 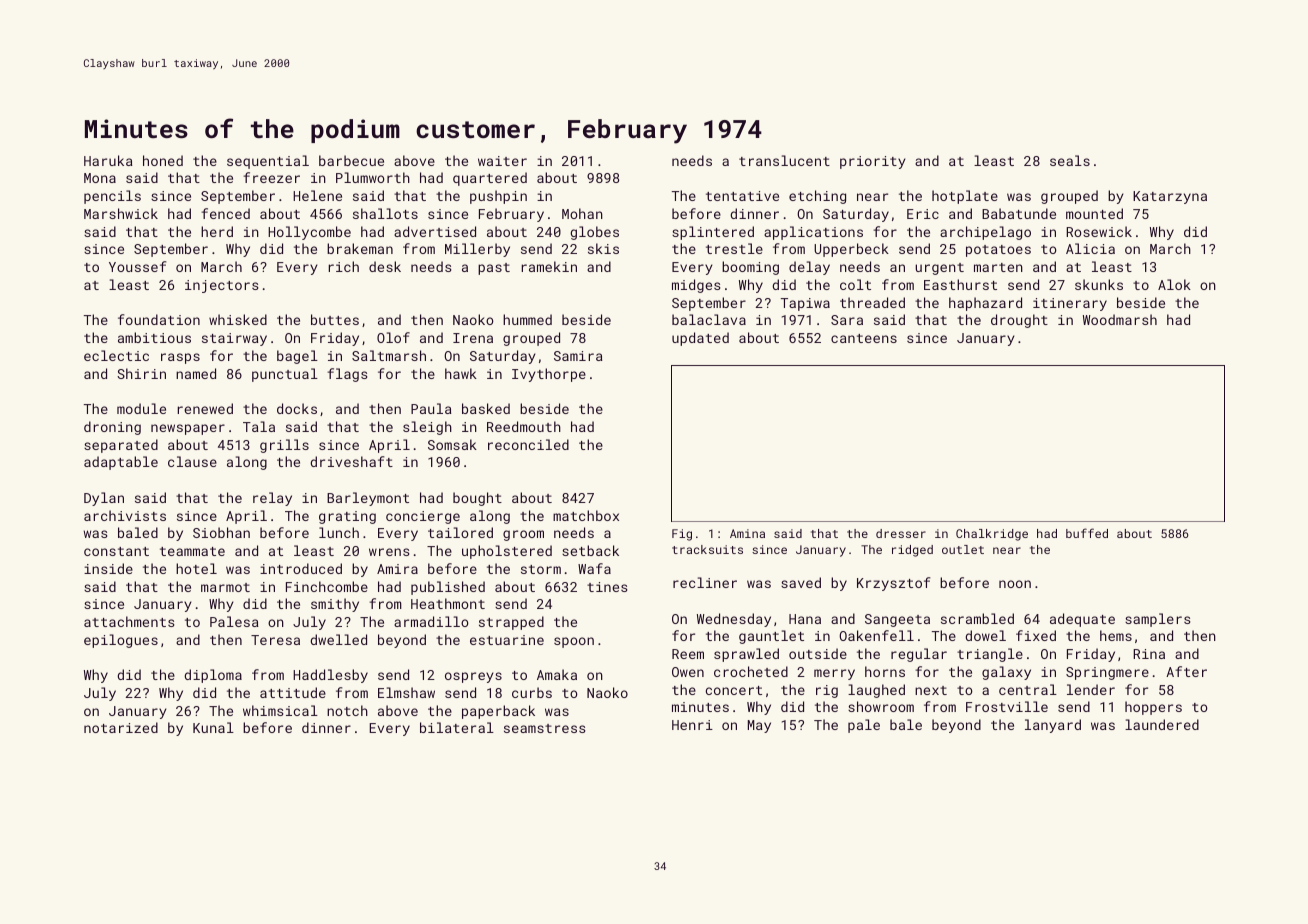 What do you see at coordinates (1087, 533) in the screenshot?
I see `buffed` at bounding box center [1087, 533].
